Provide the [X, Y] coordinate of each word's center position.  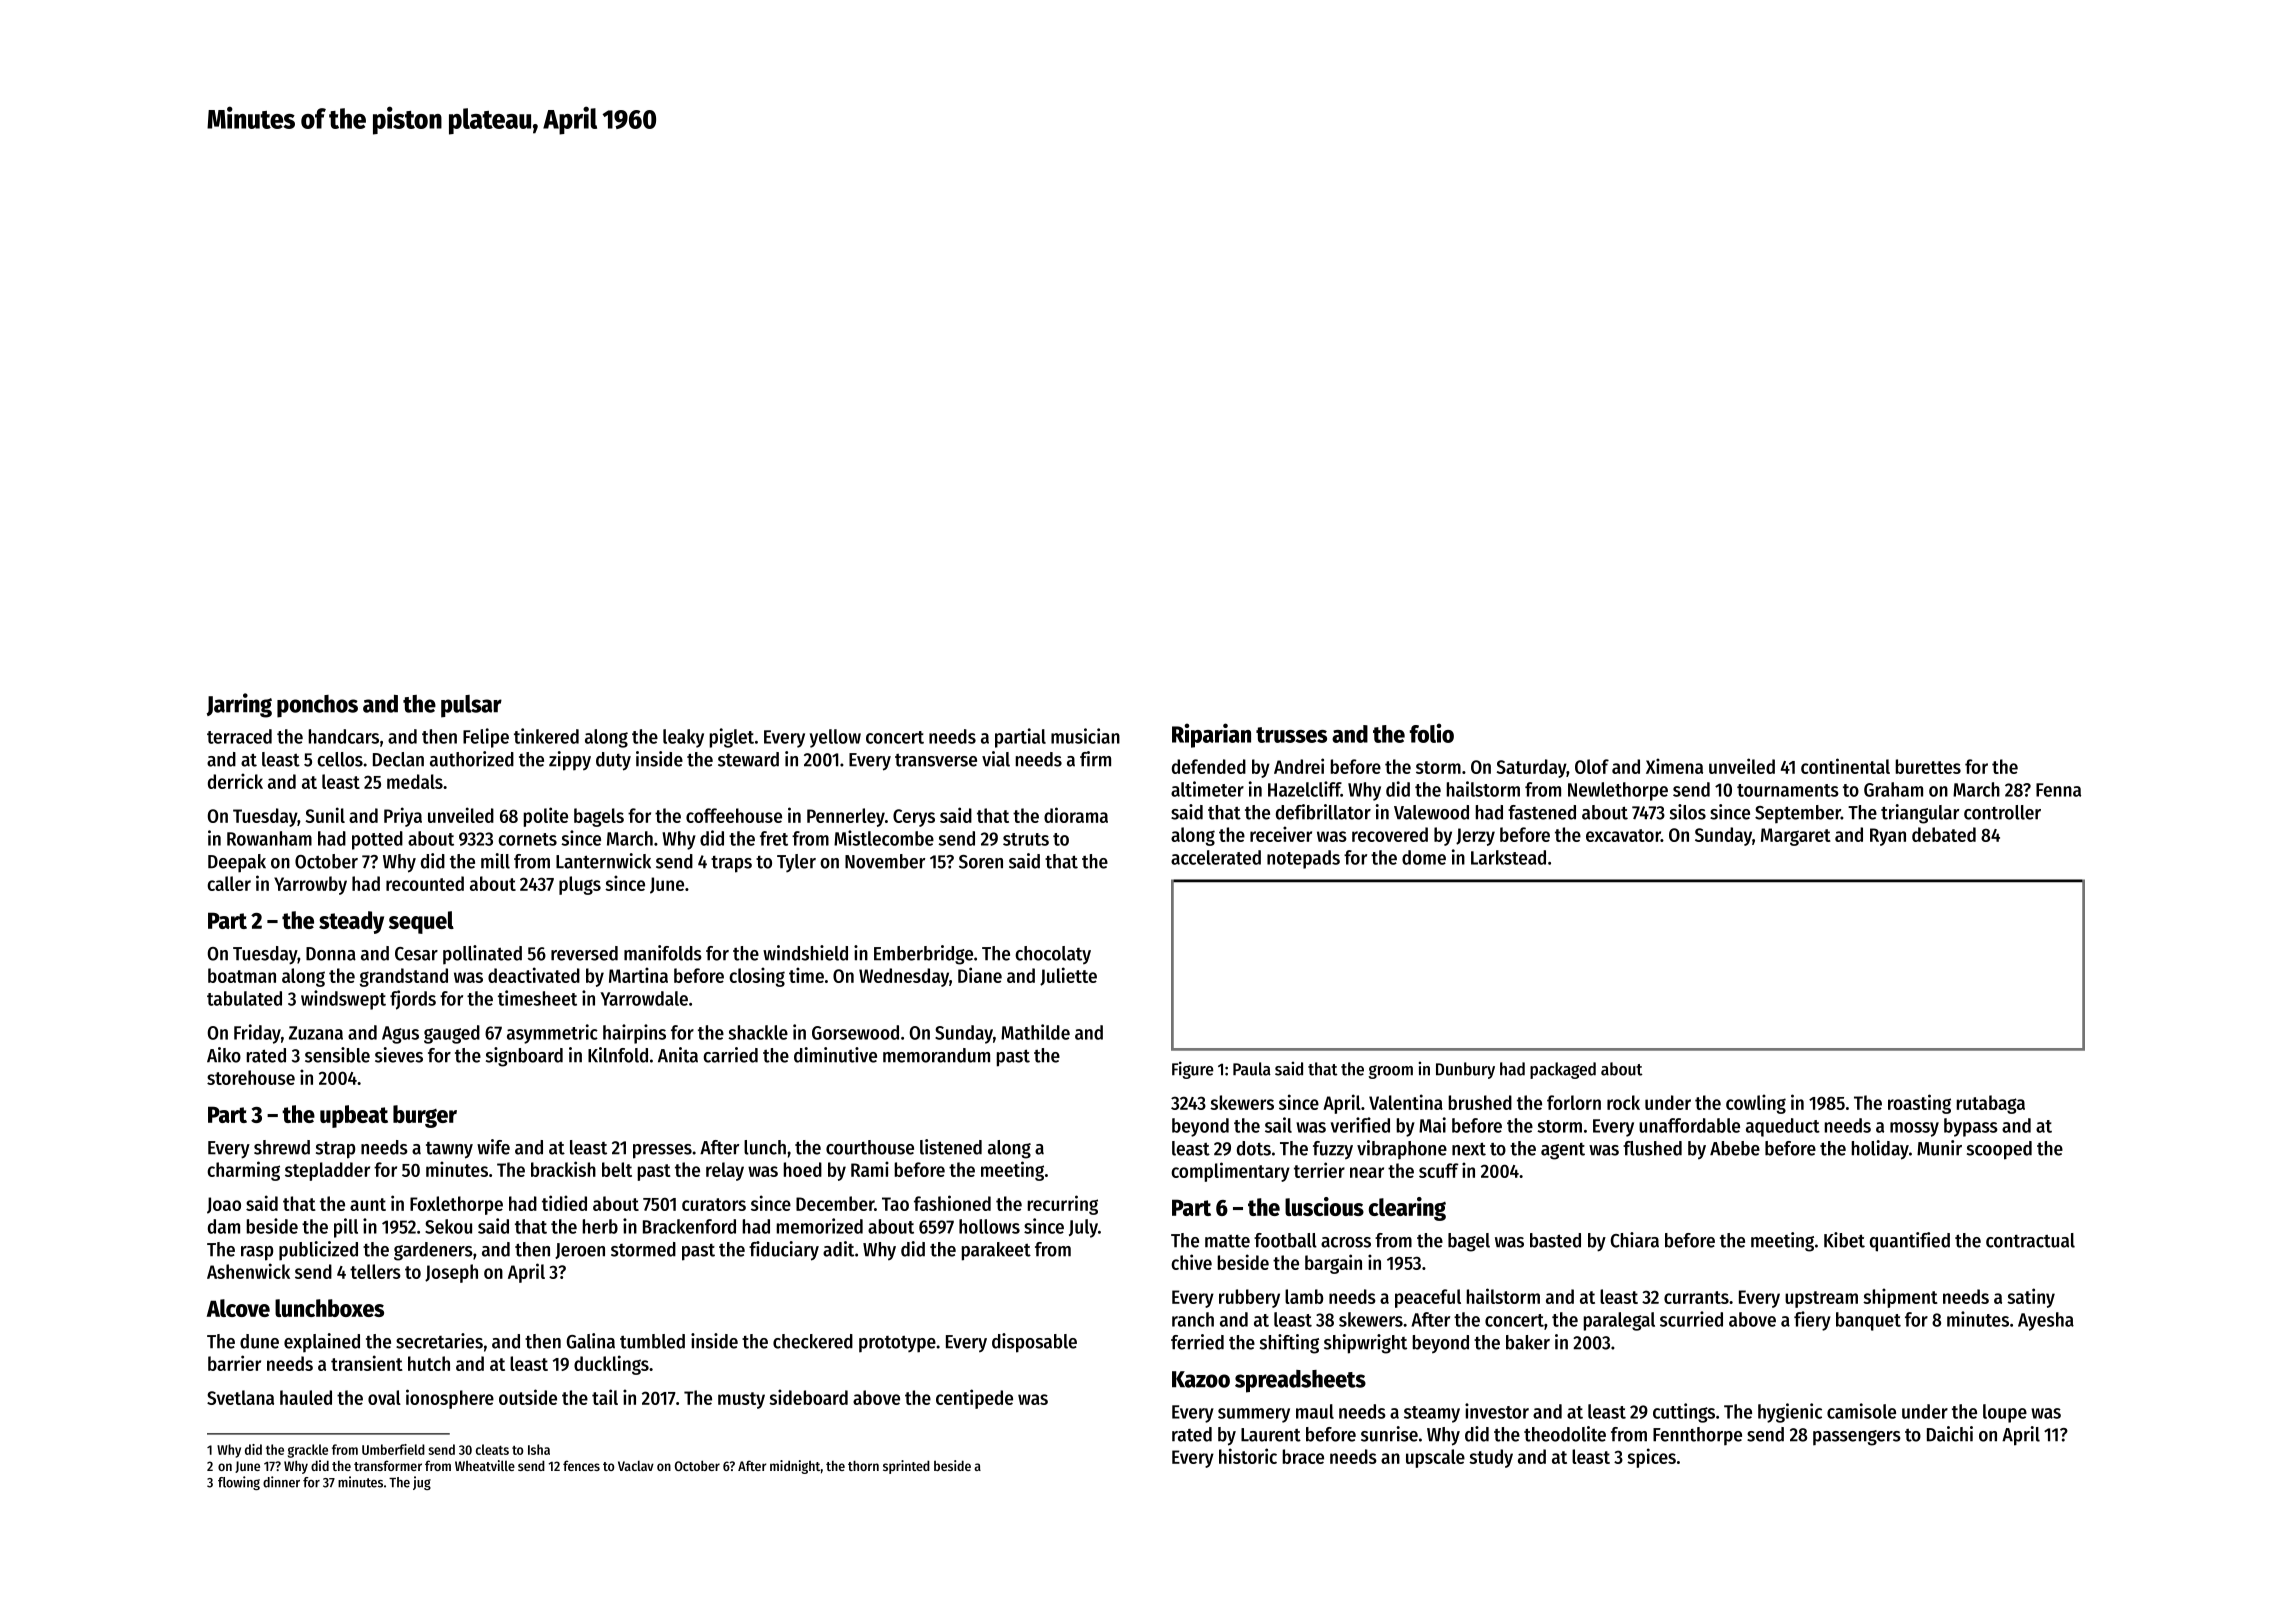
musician [1085, 736]
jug [422, 1483]
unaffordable [1689, 1125]
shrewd [282, 1147]
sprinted [906, 1467]
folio [1432, 733]
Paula [1252, 1069]
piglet [732, 738]
